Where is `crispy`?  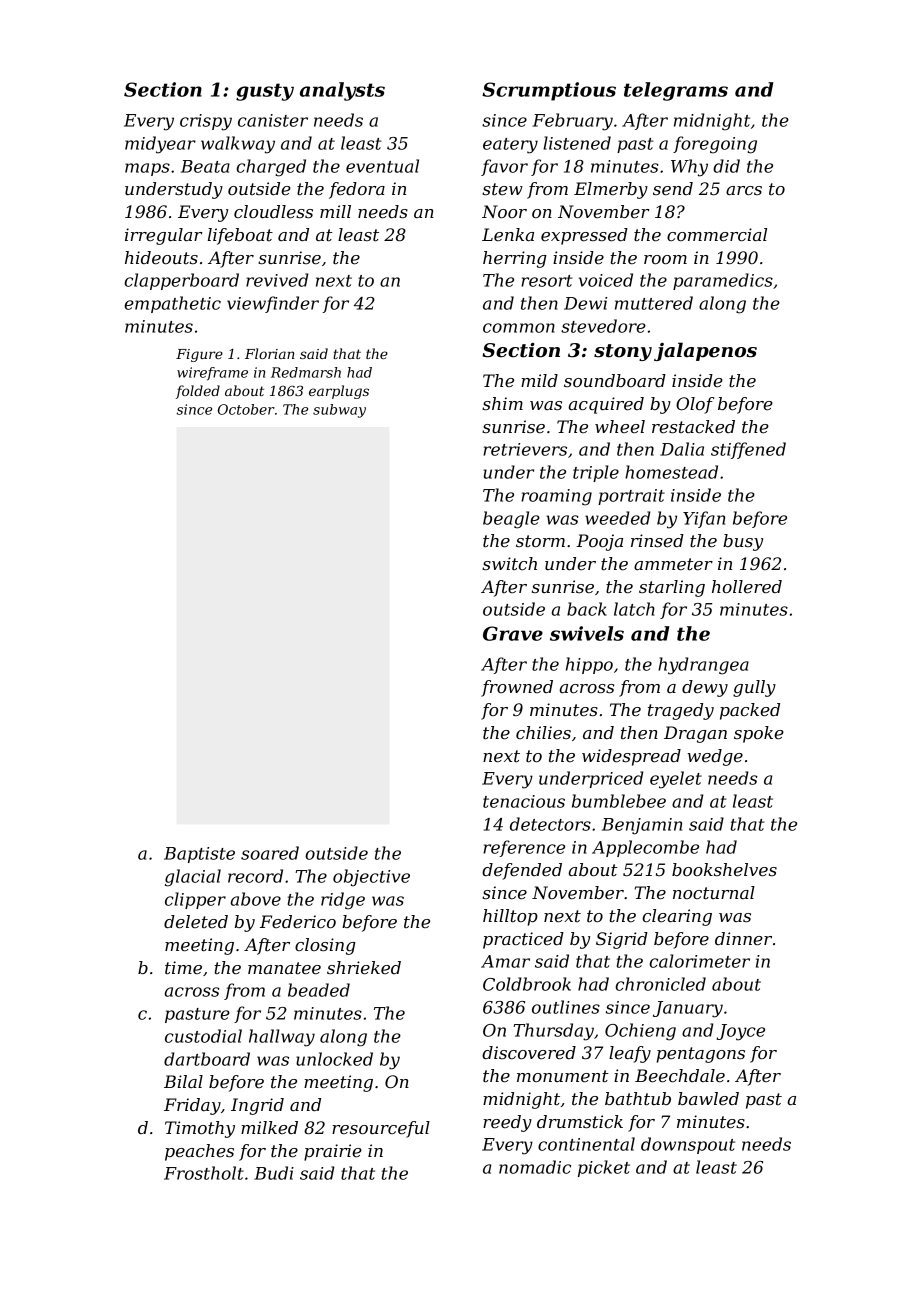
crispy is located at coordinates (206, 122).
